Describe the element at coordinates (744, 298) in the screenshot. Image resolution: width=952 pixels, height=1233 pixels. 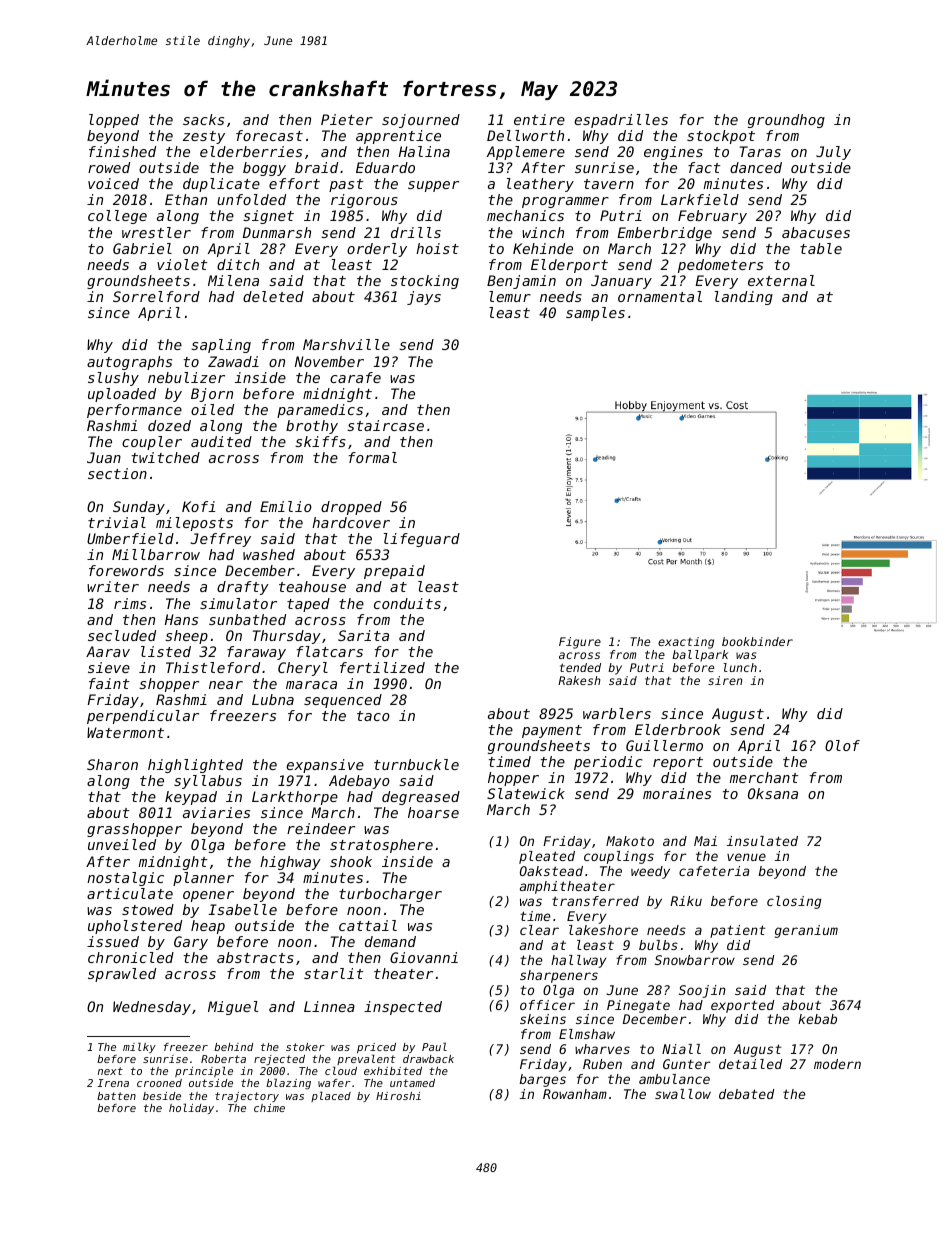
I see `landing` at that location.
